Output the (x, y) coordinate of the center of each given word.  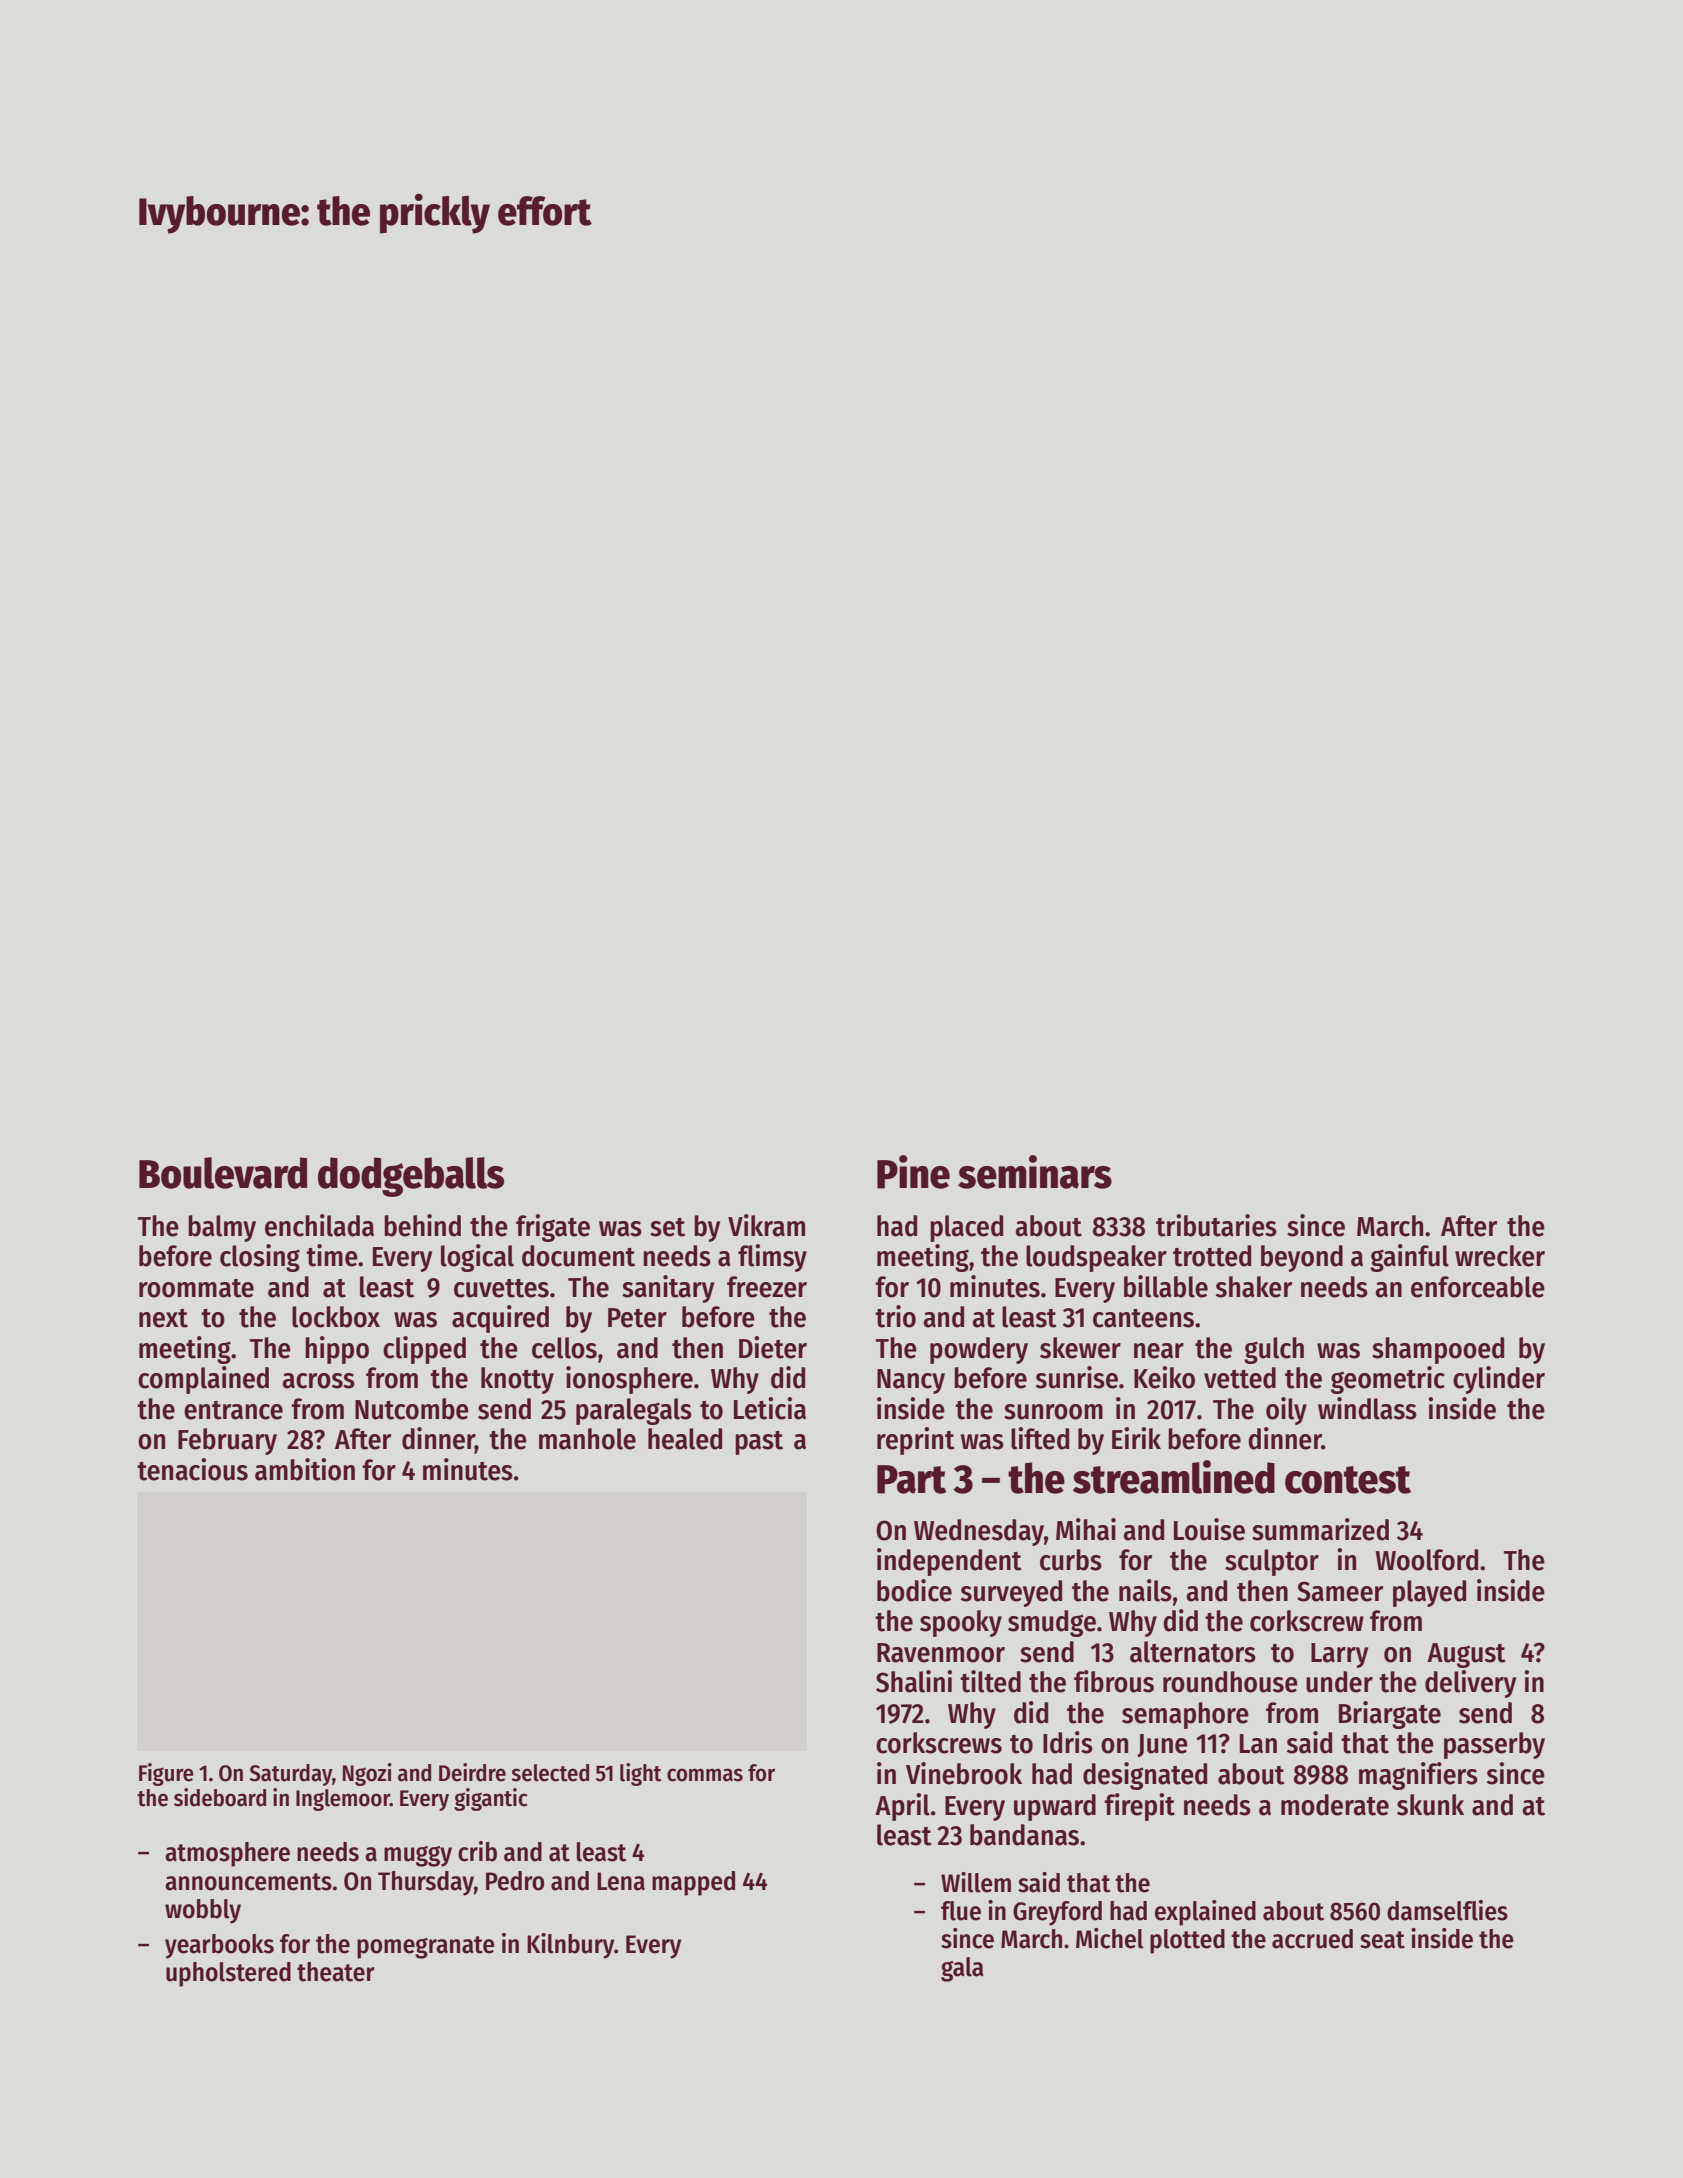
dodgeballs (411, 1177)
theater (336, 1972)
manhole (587, 1439)
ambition (305, 1469)
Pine (913, 1172)
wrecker (1500, 1256)
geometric (1388, 1380)
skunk (1430, 1805)
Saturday (291, 1775)
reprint (916, 1441)
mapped (693, 1883)
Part (912, 1479)
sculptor (1272, 1562)
